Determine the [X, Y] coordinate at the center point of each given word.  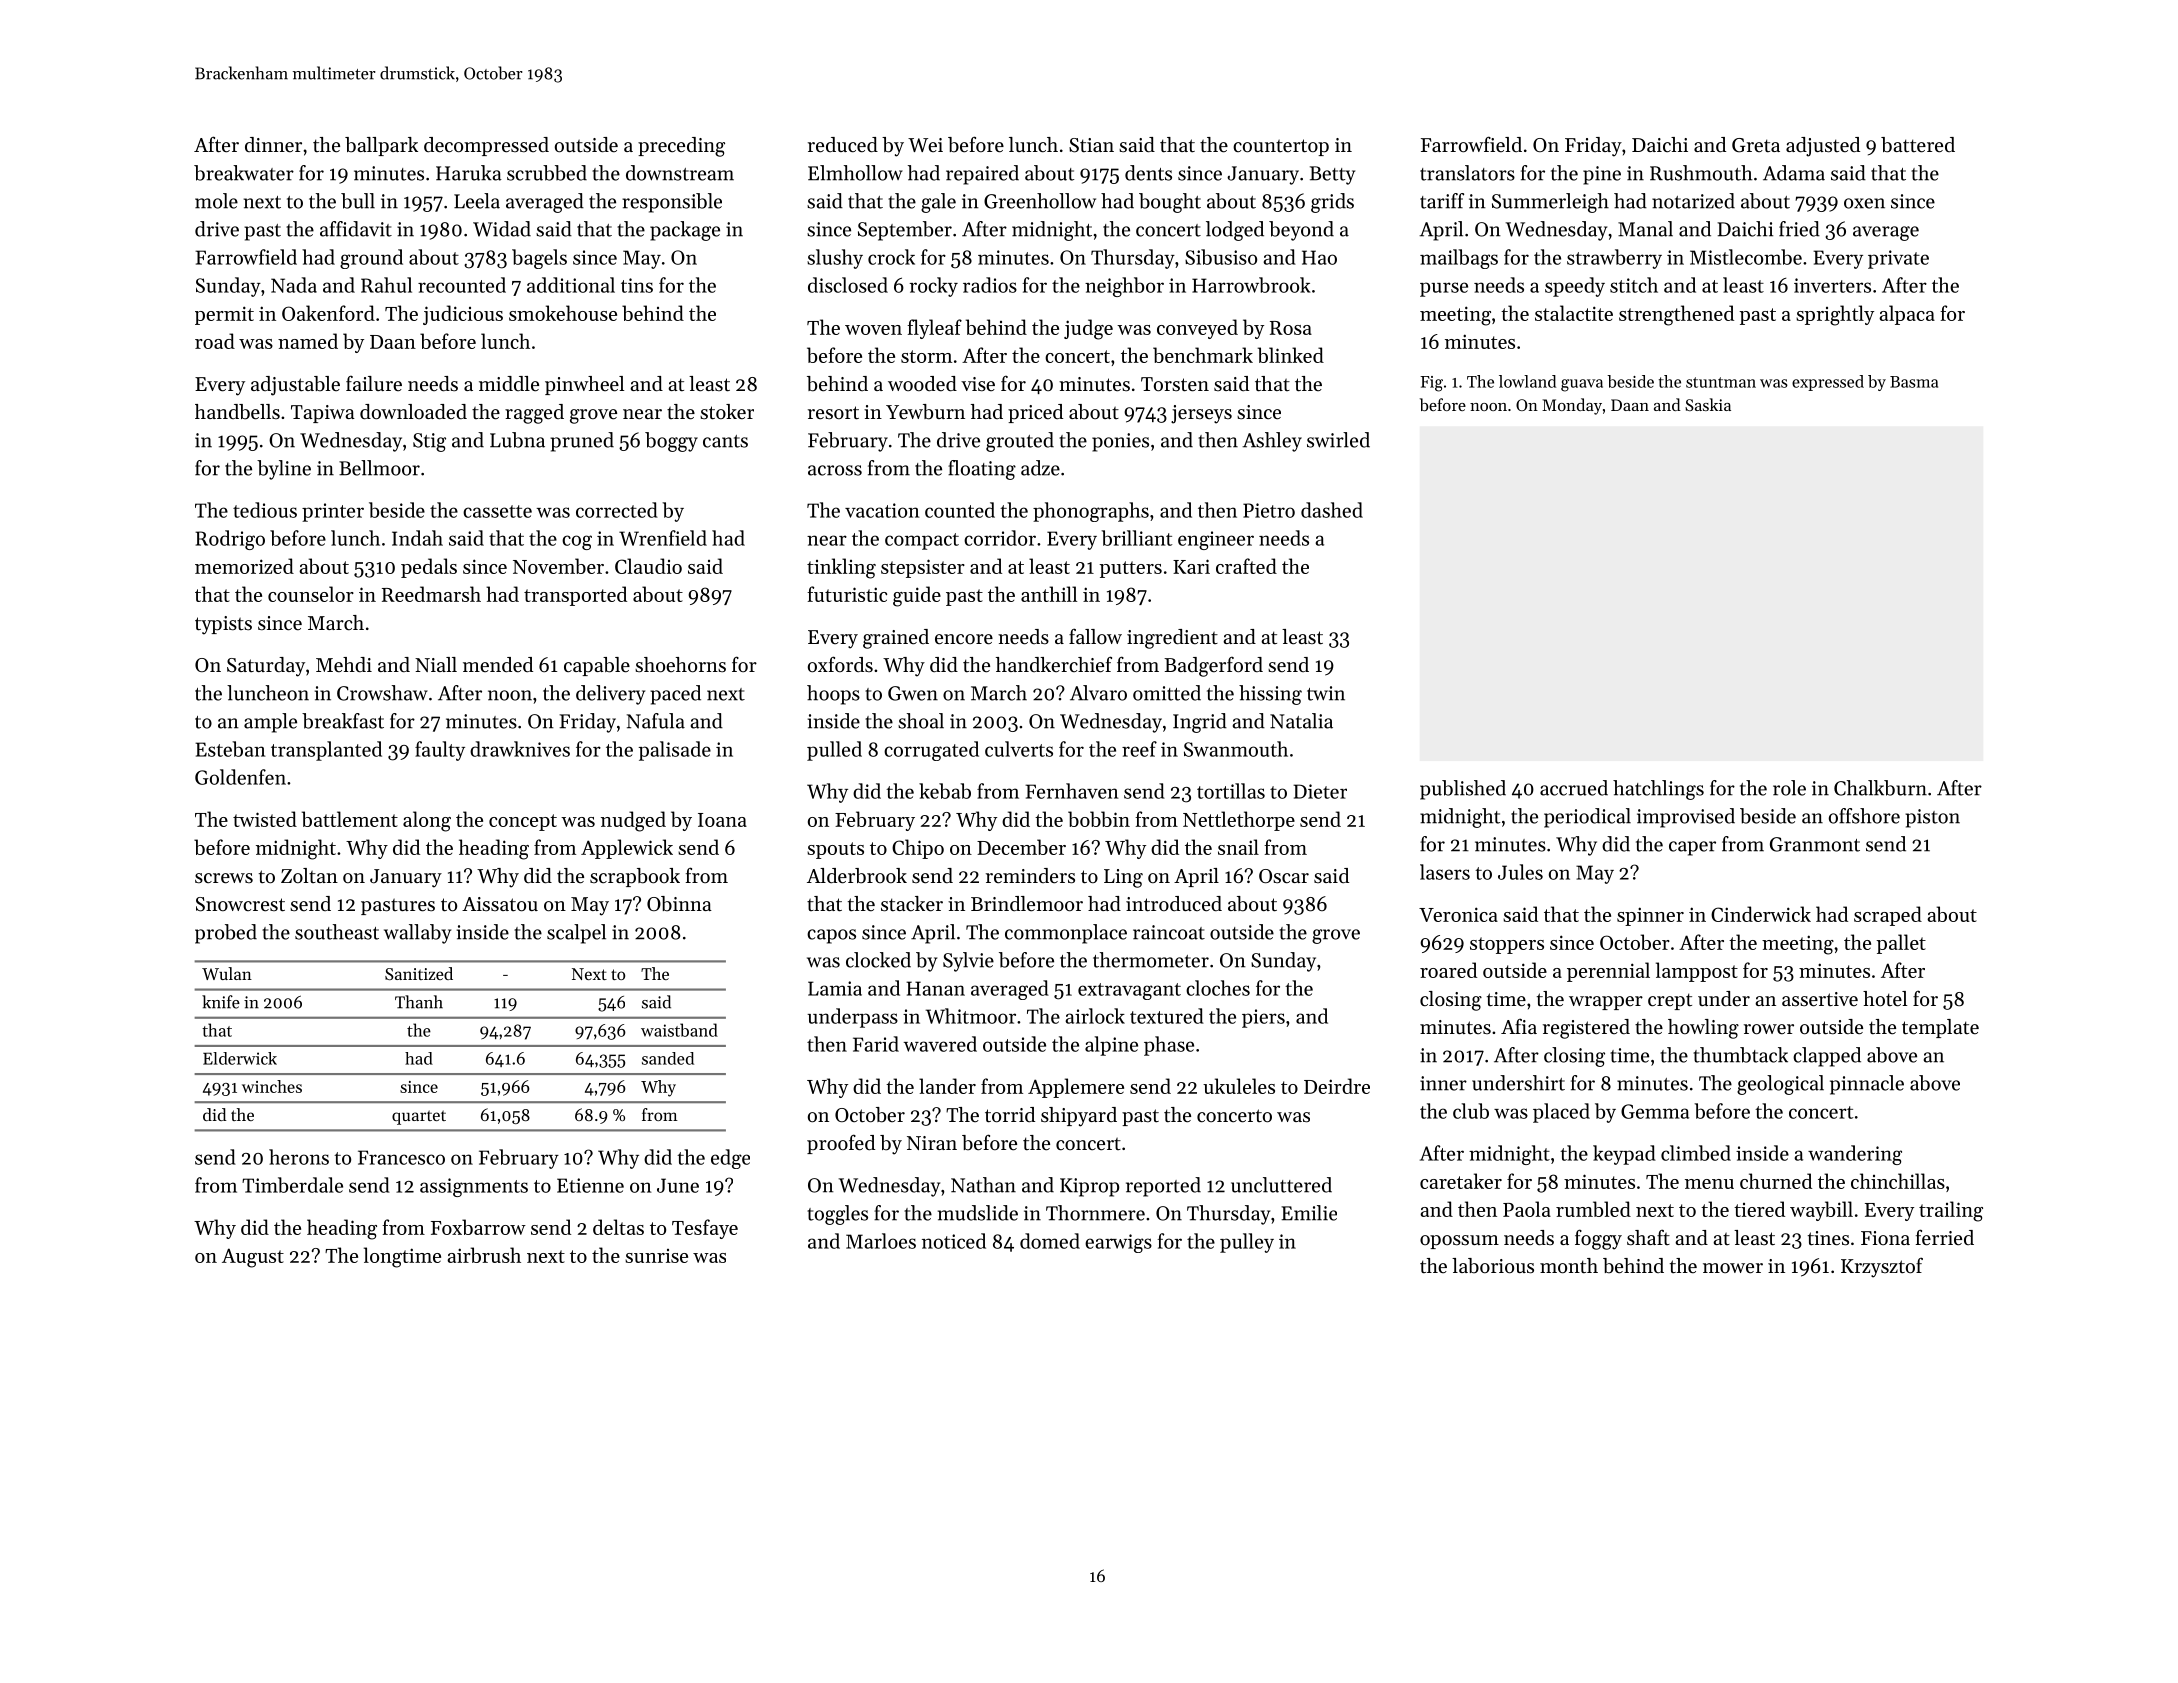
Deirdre [1337, 1086]
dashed [1332, 510]
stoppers [1507, 945]
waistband [679, 1030]
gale [938, 203]
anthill [1049, 594]
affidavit [356, 229]
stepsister [923, 568]
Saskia [1708, 404]
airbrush [484, 1255]
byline [284, 470]
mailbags [1459, 259]
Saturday [266, 667]
